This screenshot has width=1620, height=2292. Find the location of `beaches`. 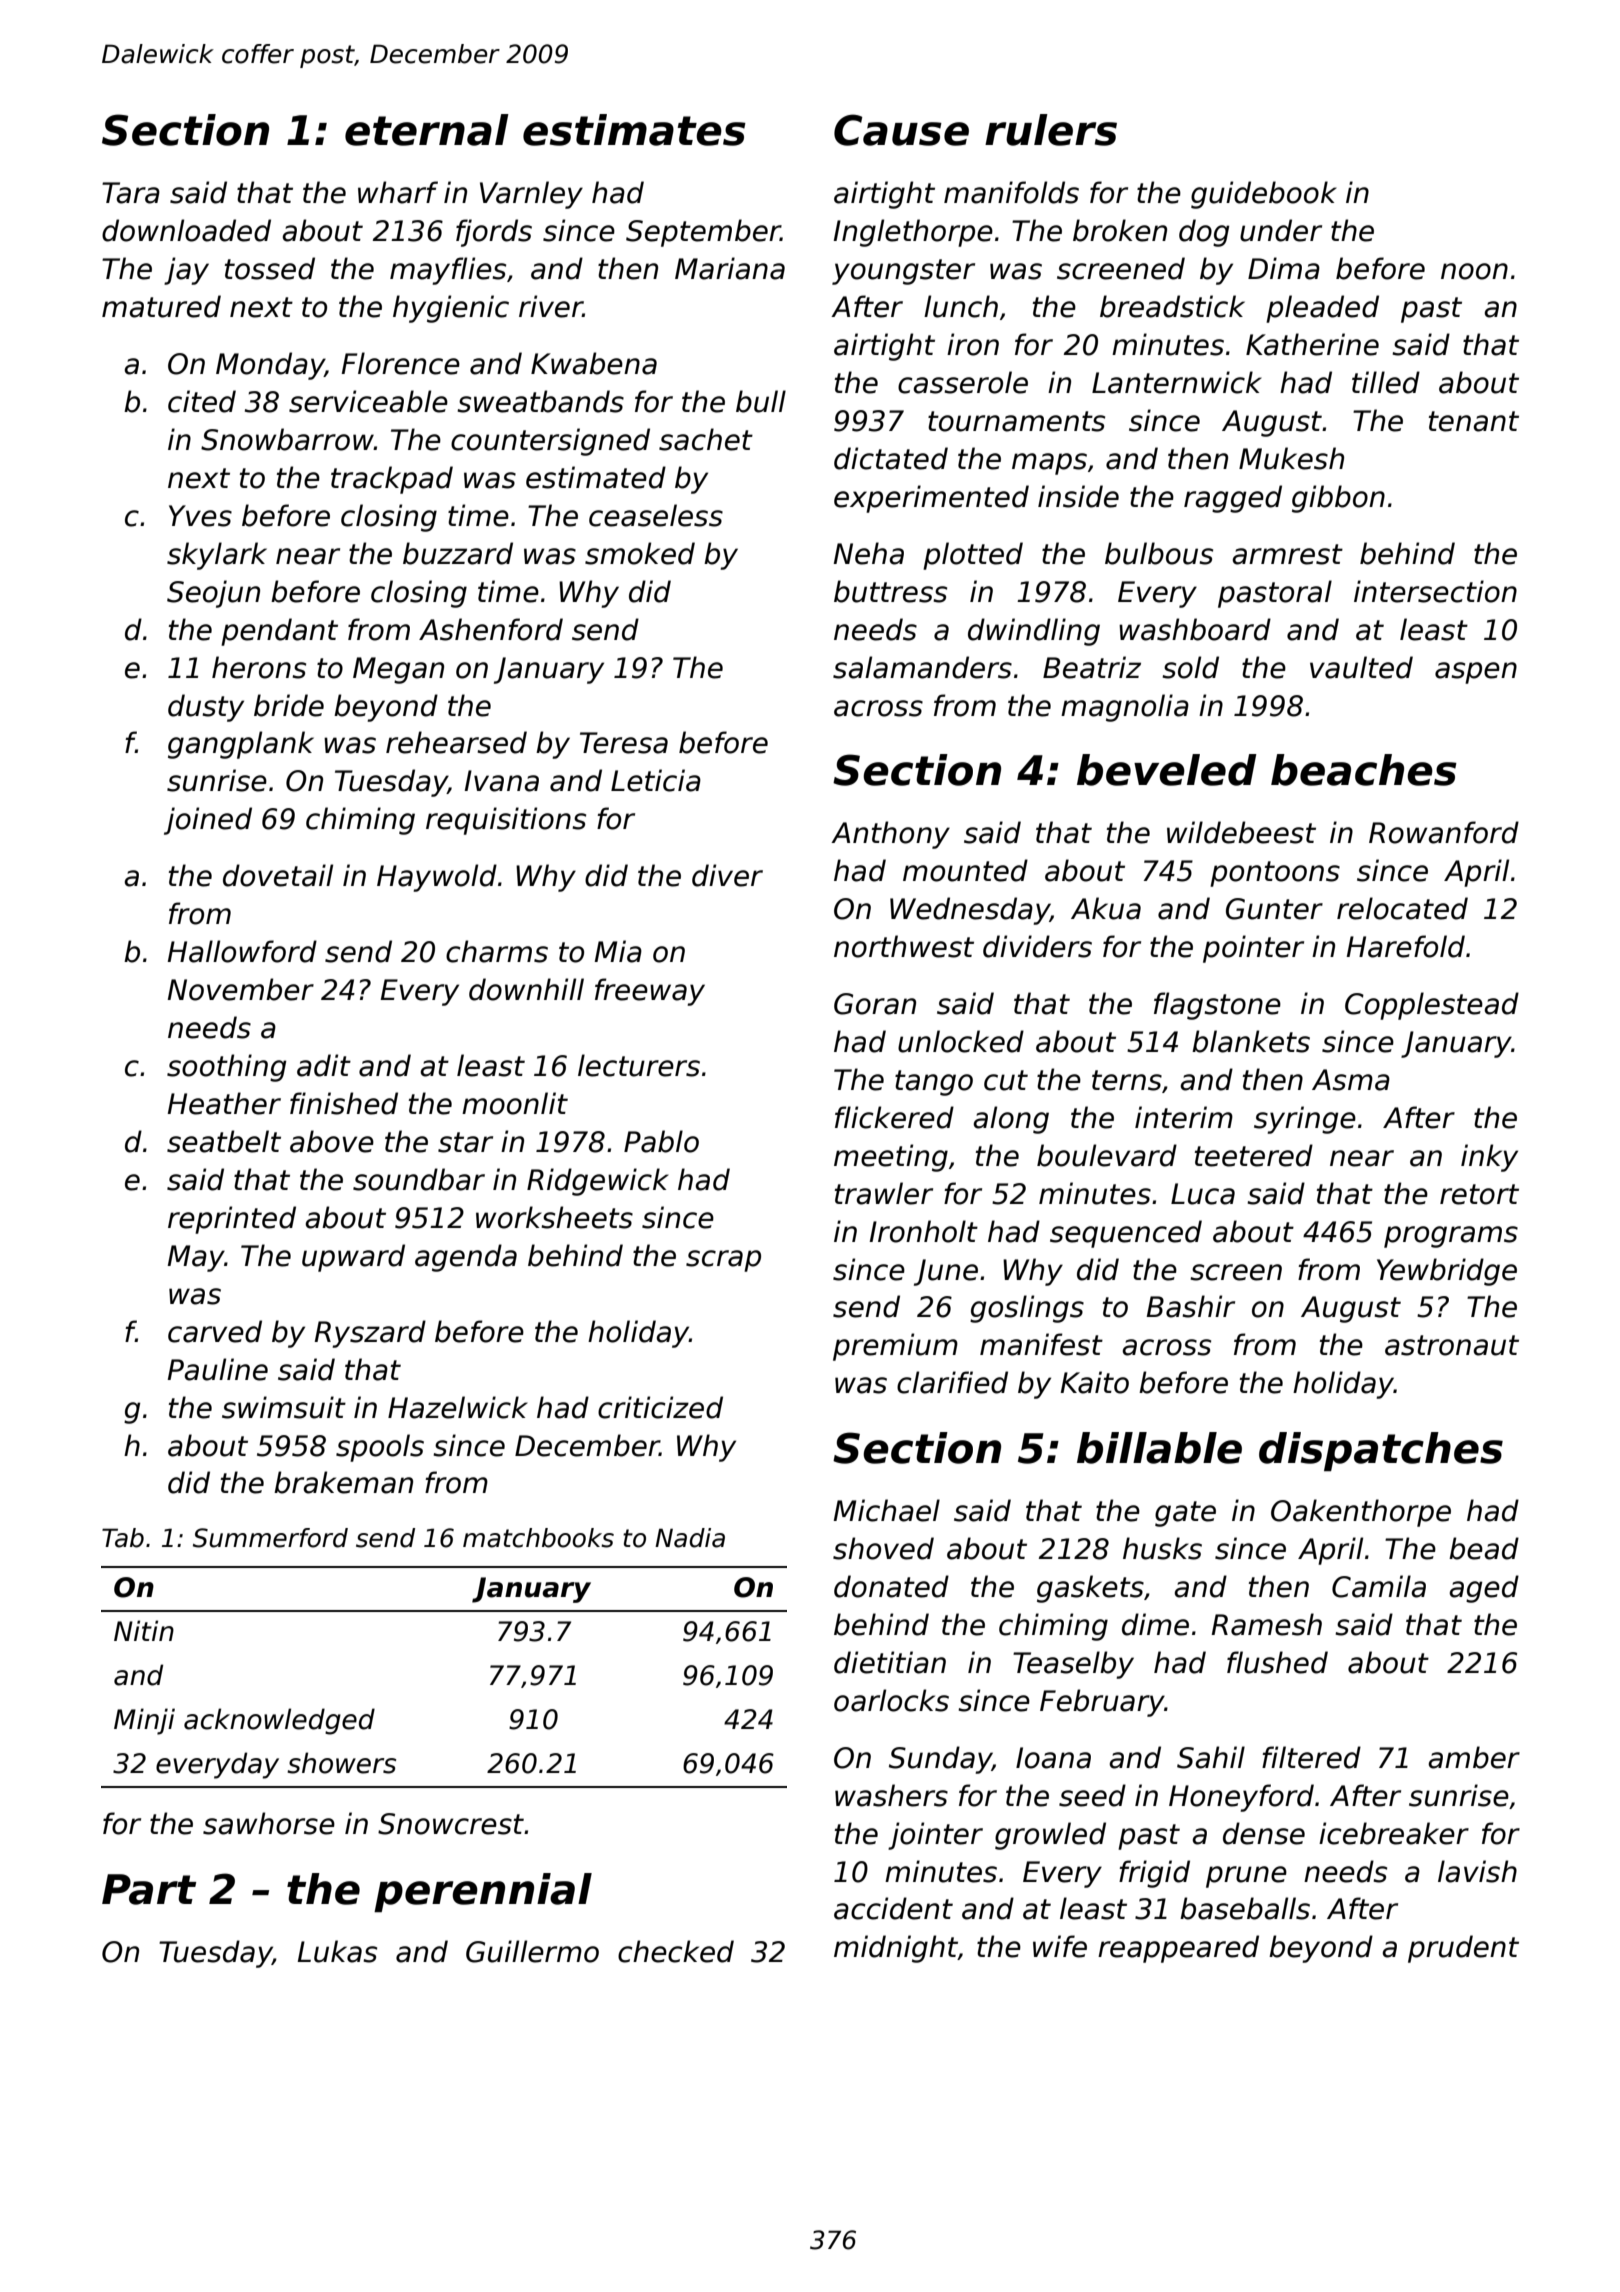

beaches is located at coordinates (1364, 770).
